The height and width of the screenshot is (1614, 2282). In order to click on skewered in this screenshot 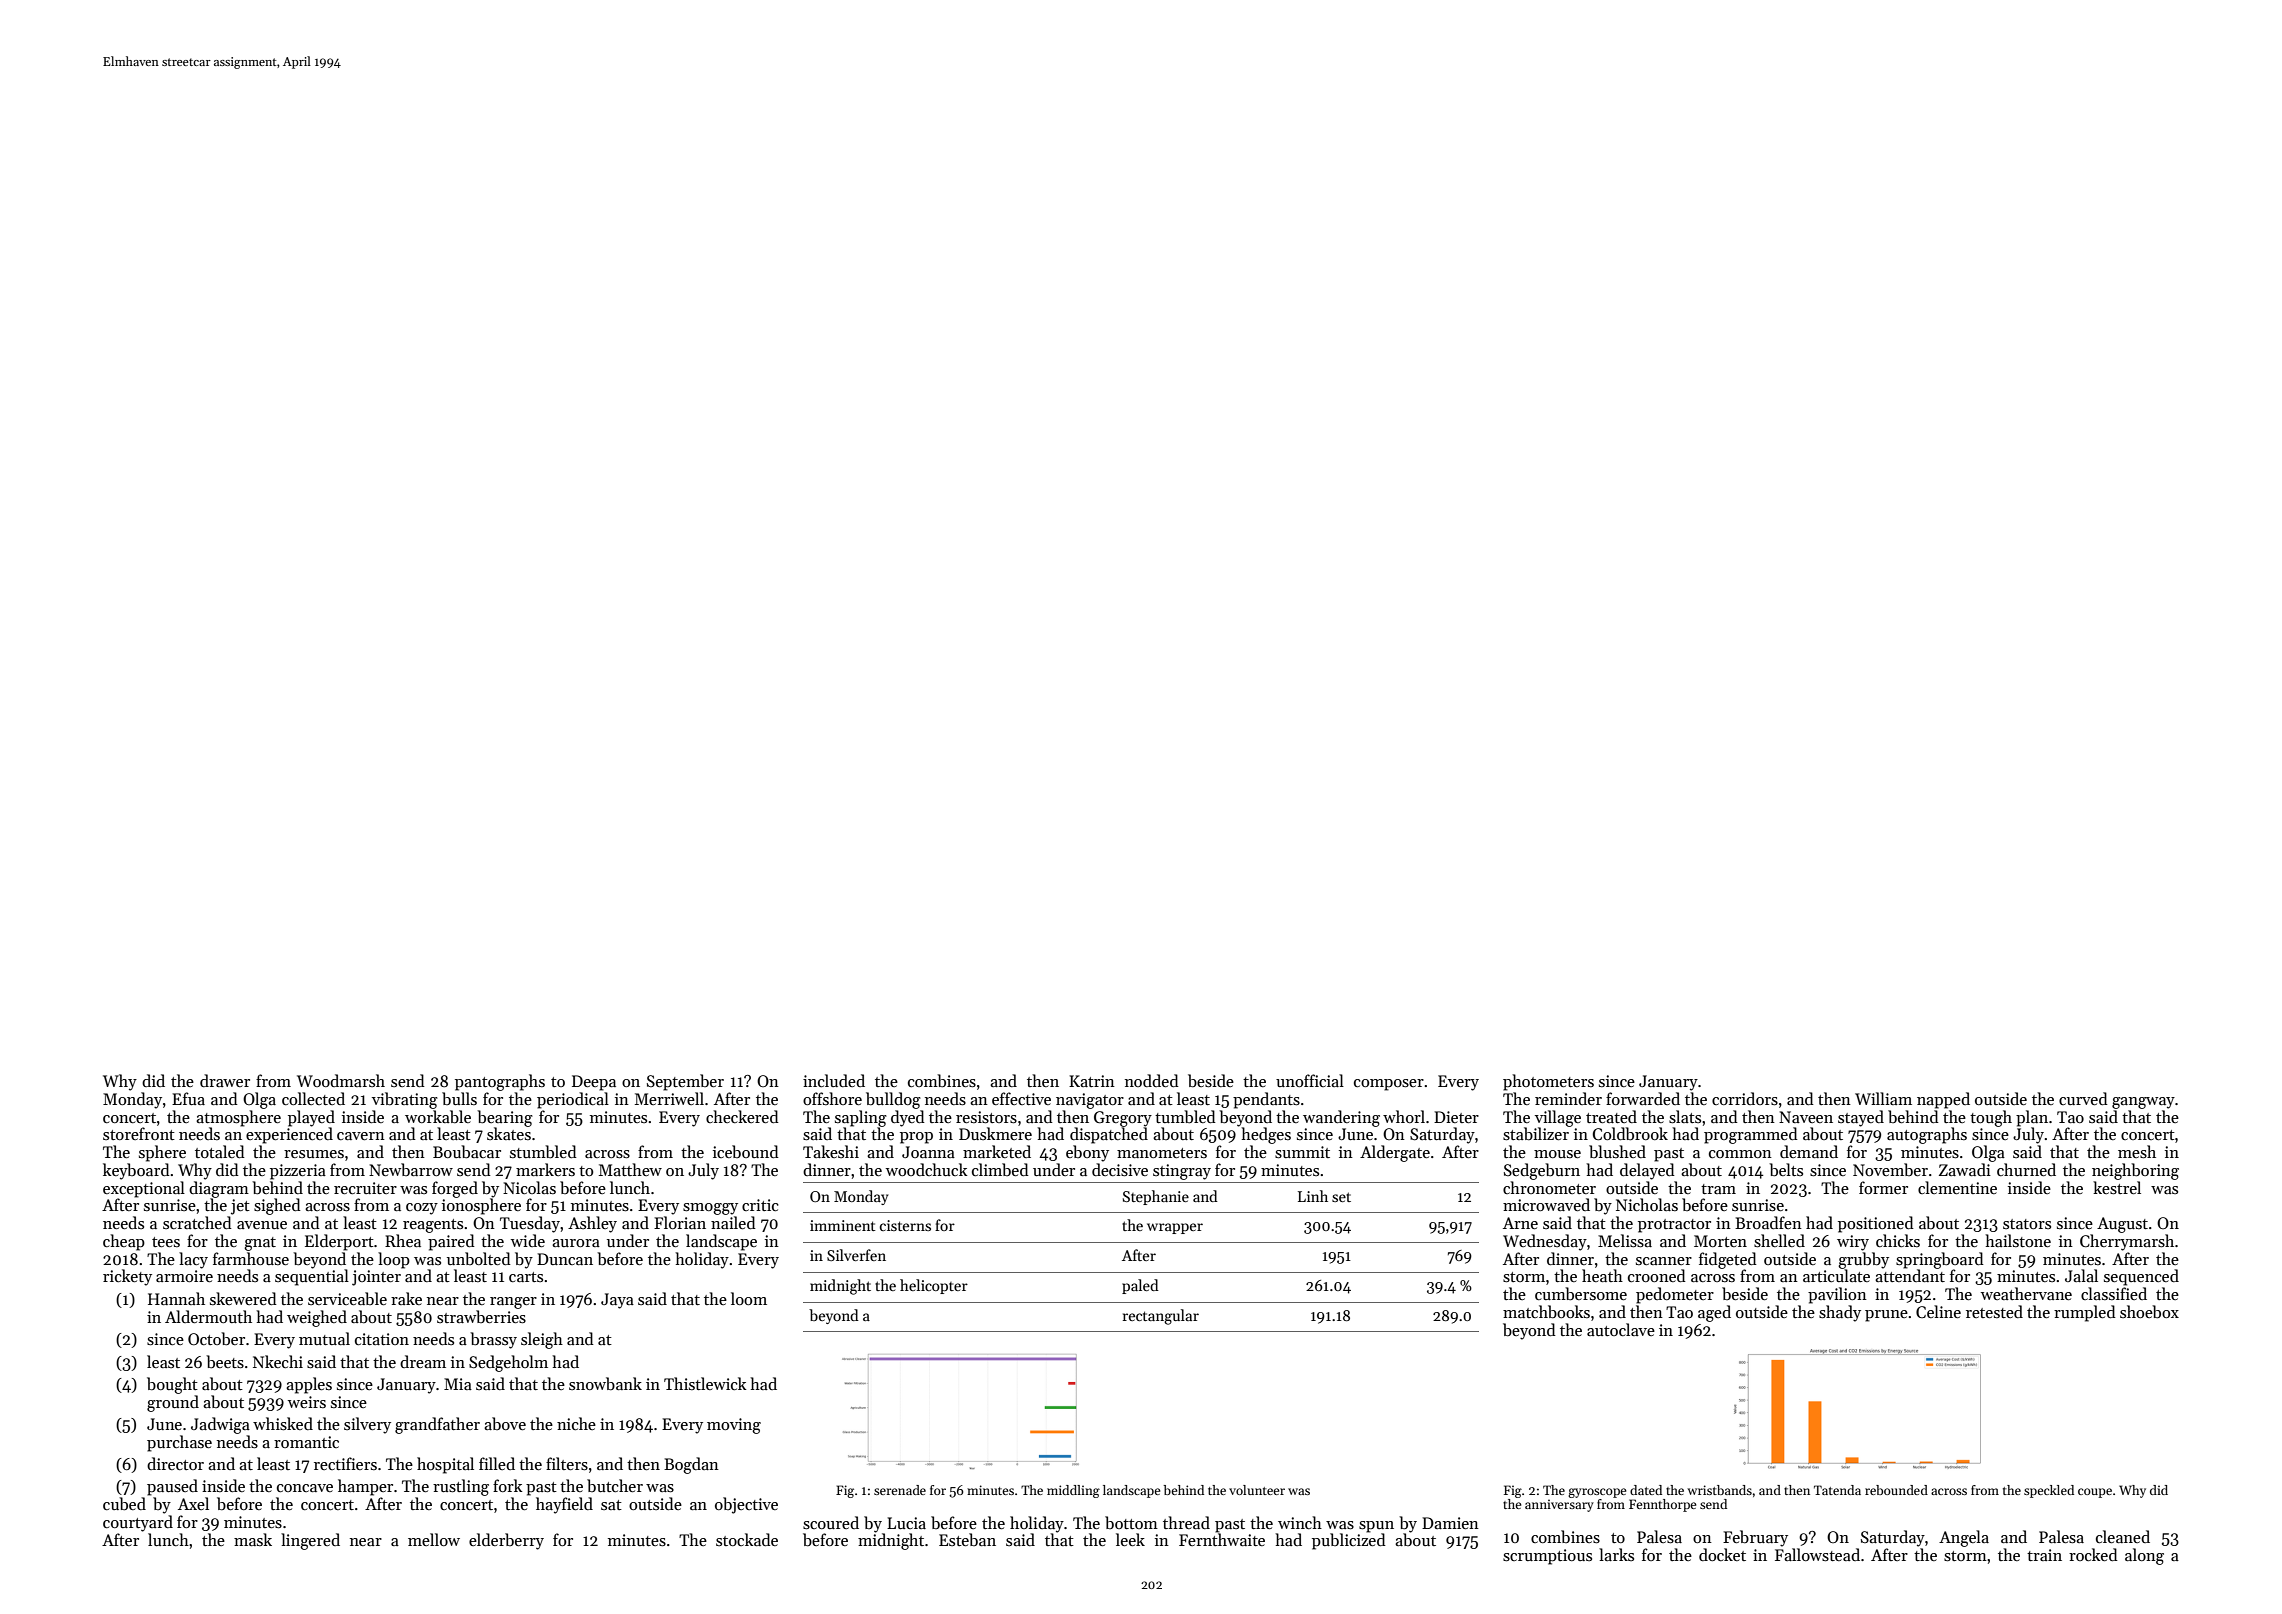, I will do `click(243, 1298)`.
